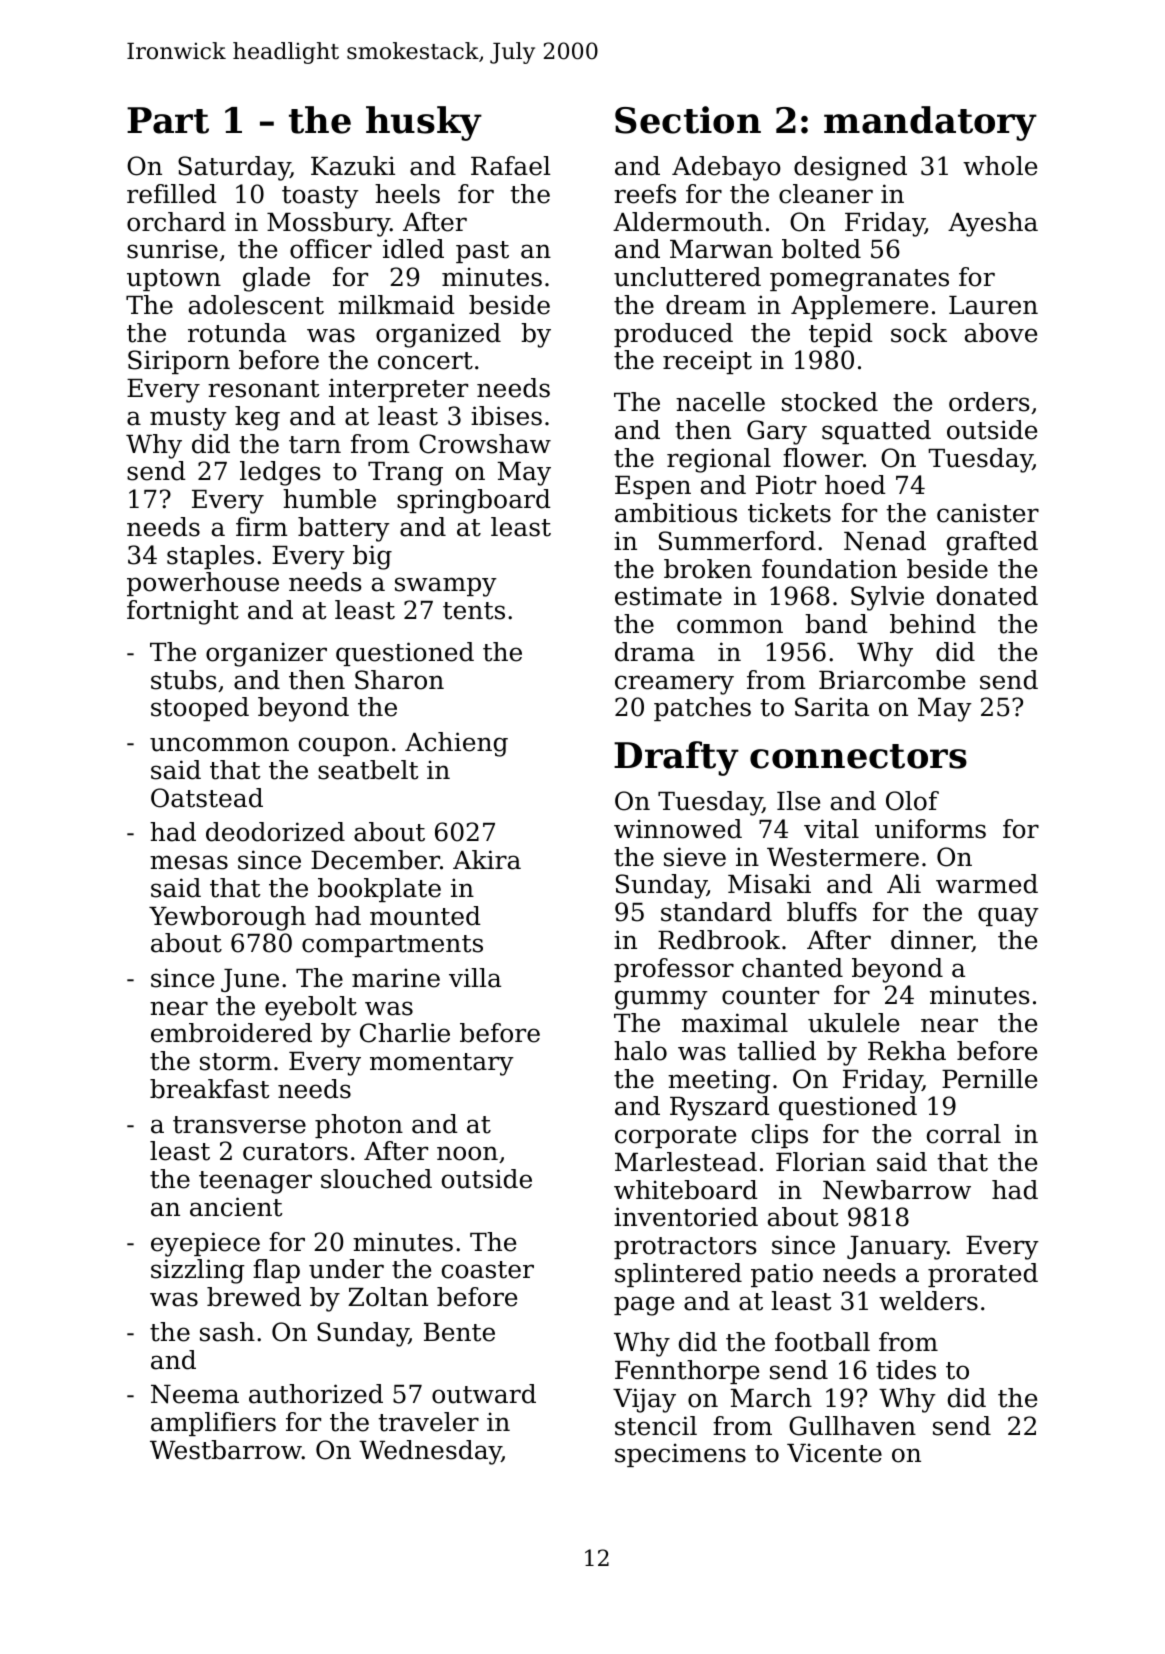 Image resolution: width=1165 pixels, height=1654 pixels. What do you see at coordinates (933, 624) in the screenshot?
I see `behind` at bounding box center [933, 624].
